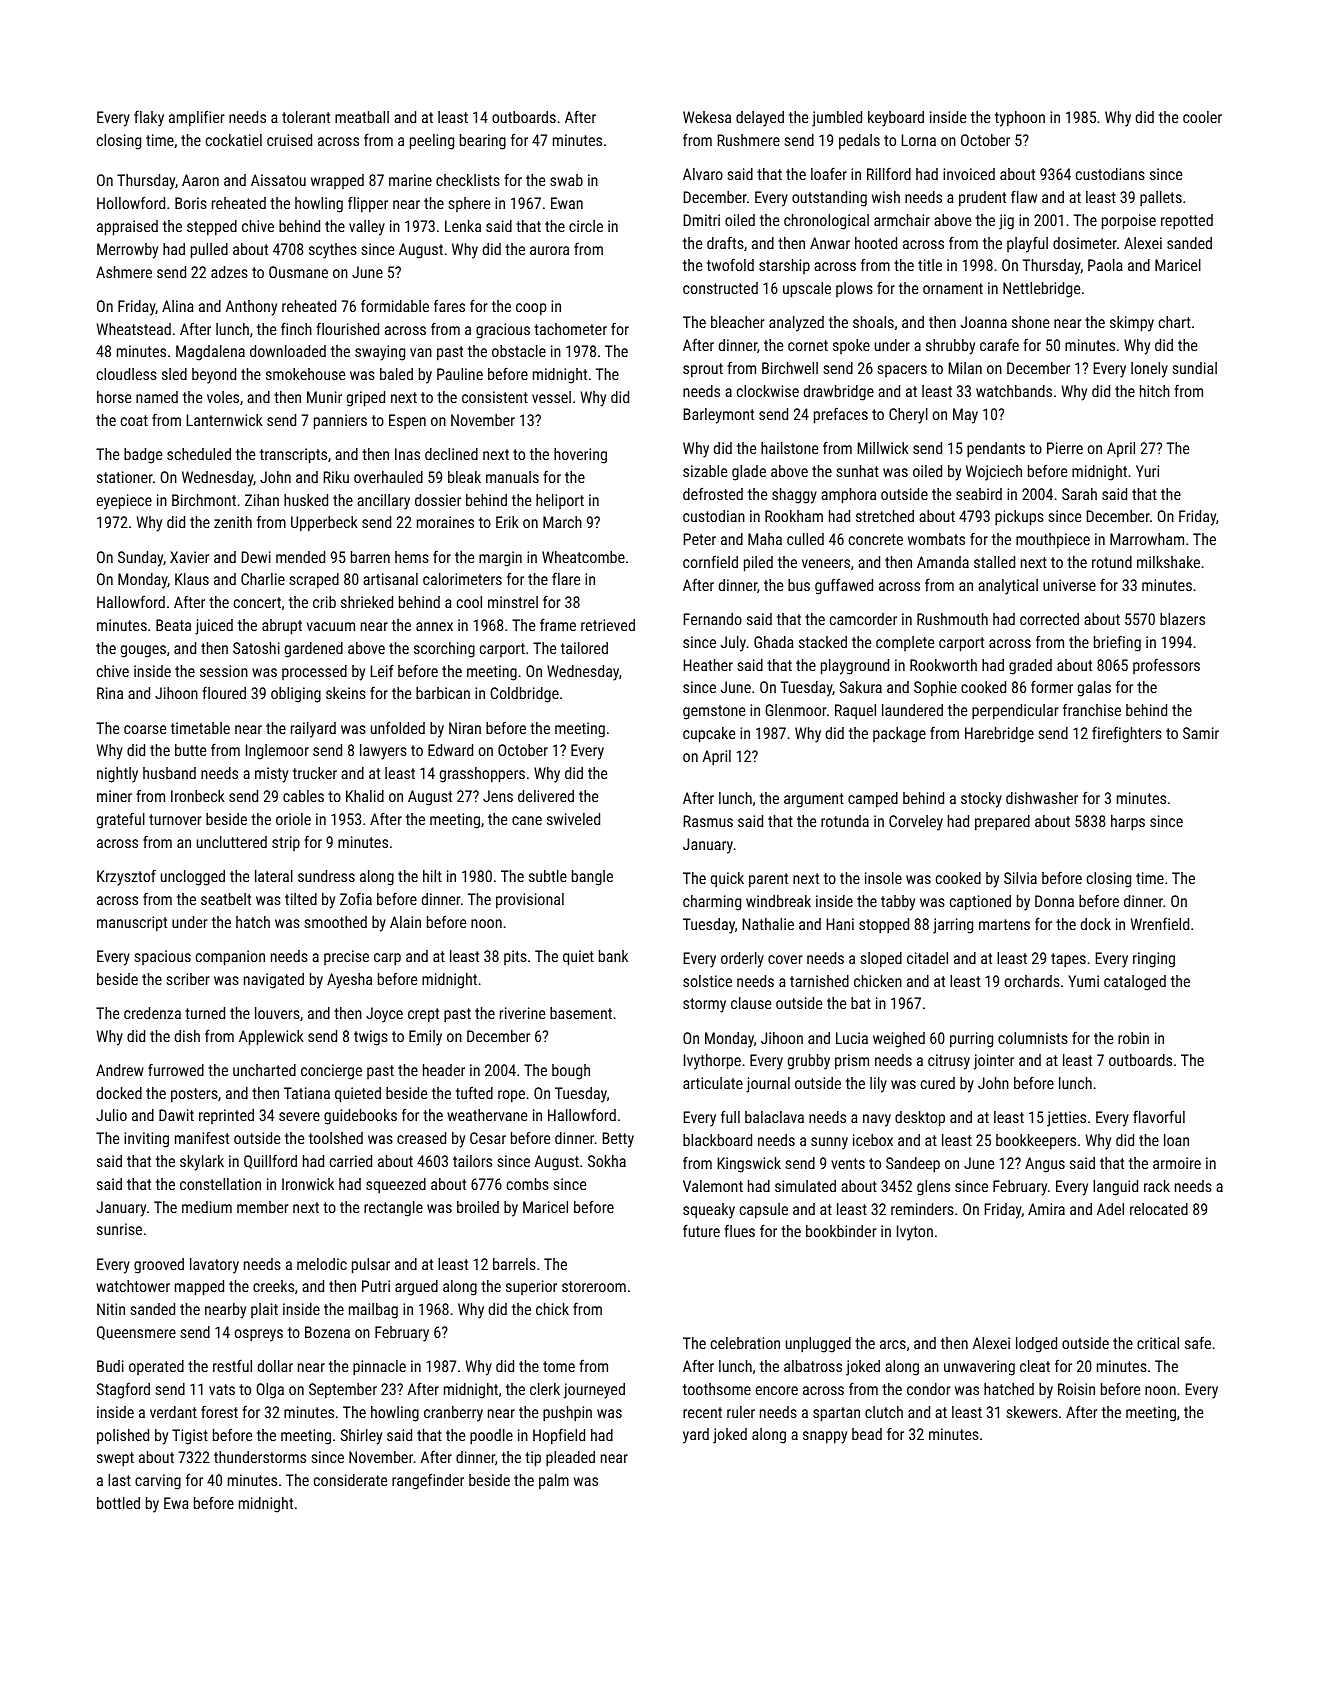 This page has width=1320, height=1708. Describe the element at coordinates (971, 1040) in the page. I see `purring` at that location.
